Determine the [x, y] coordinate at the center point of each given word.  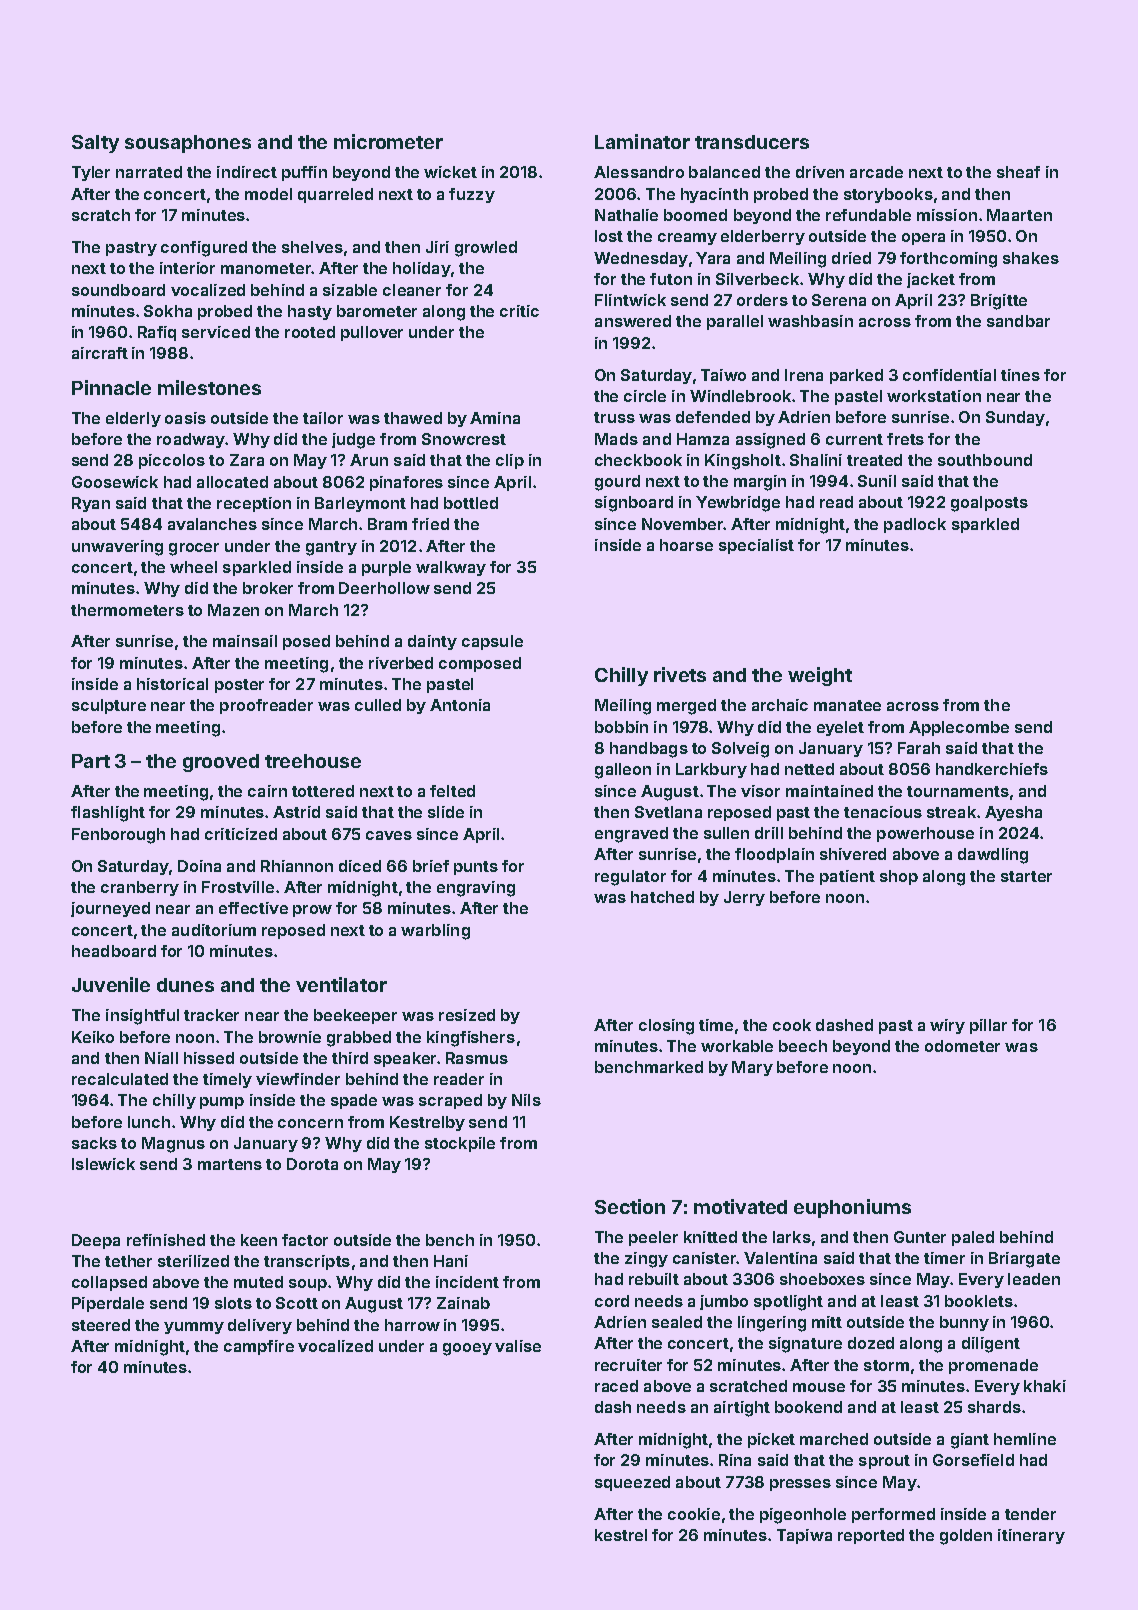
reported [871, 1536]
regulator [630, 878]
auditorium [214, 930]
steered [101, 1325]
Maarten [1019, 215]
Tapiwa [804, 1536]
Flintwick [630, 300]
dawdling [993, 856]
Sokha [168, 311]
